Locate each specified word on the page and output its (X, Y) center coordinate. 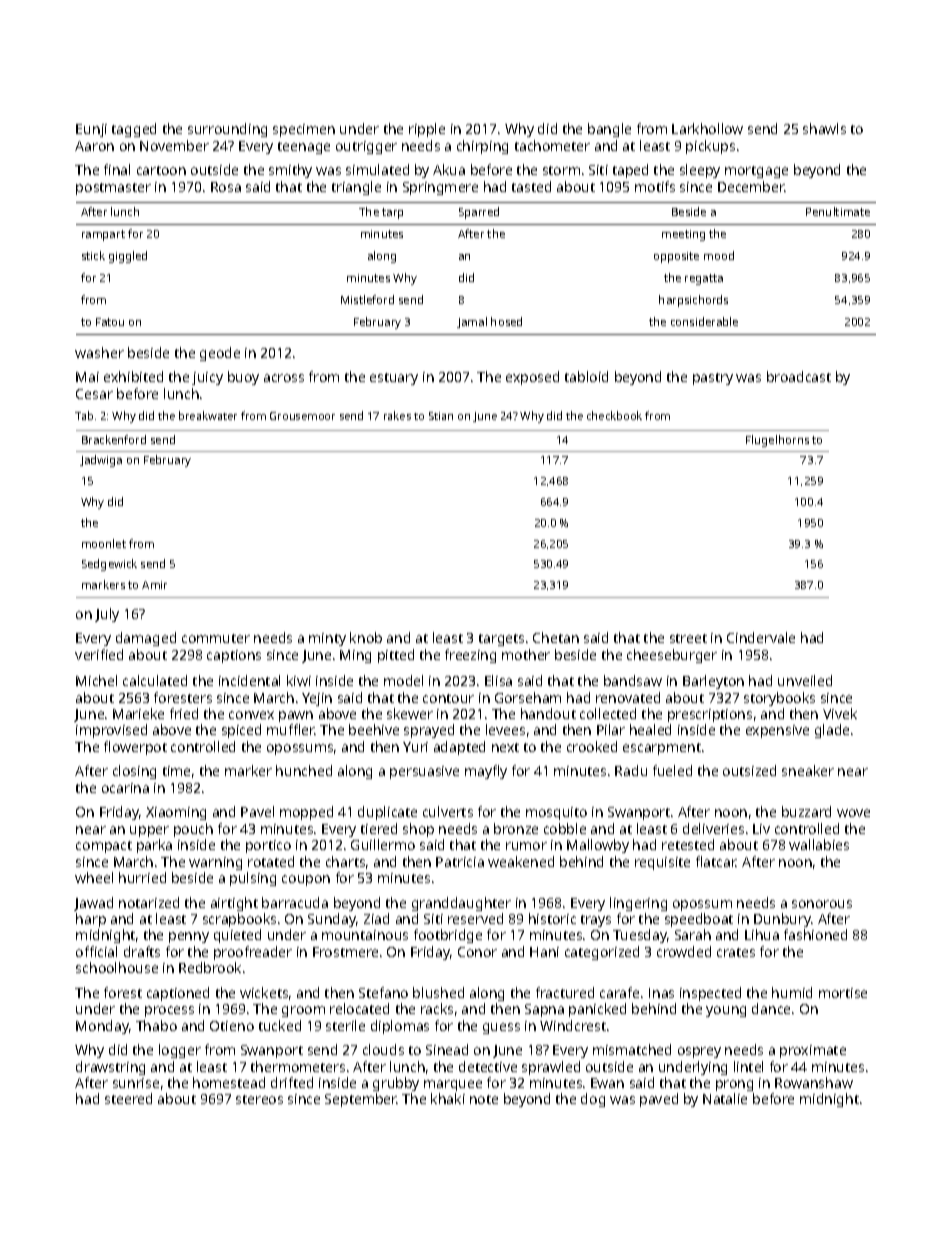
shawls (824, 128)
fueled (672, 770)
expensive (777, 731)
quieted (237, 936)
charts (345, 861)
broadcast (799, 376)
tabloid (586, 376)
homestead (229, 1082)
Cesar (94, 394)
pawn (296, 716)
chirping (482, 147)
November (174, 145)
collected (608, 713)
